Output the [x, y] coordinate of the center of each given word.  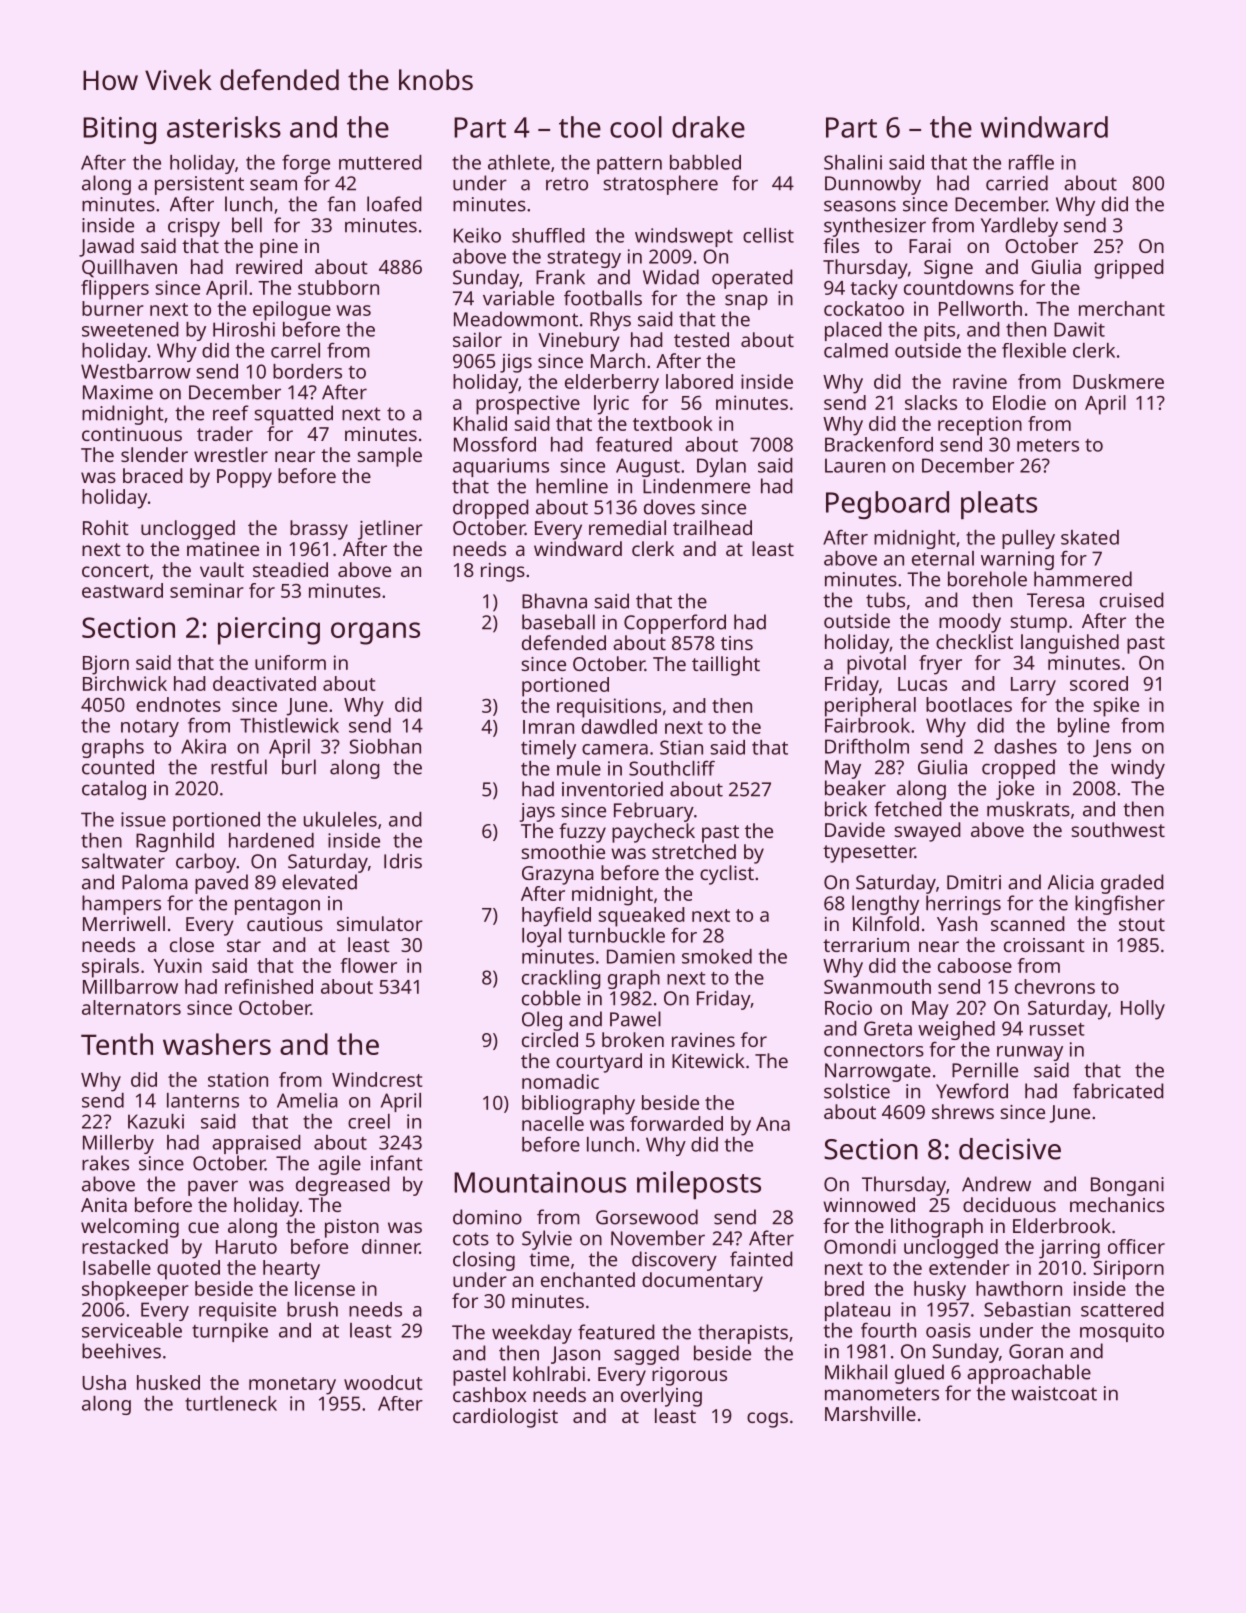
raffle [1031, 162]
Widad [671, 277]
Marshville [870, 1413]
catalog [114, 790]
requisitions [609, 708]
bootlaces [969, 704]
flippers [115, 290]
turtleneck [231, 1403]
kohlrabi [549, 1373]
